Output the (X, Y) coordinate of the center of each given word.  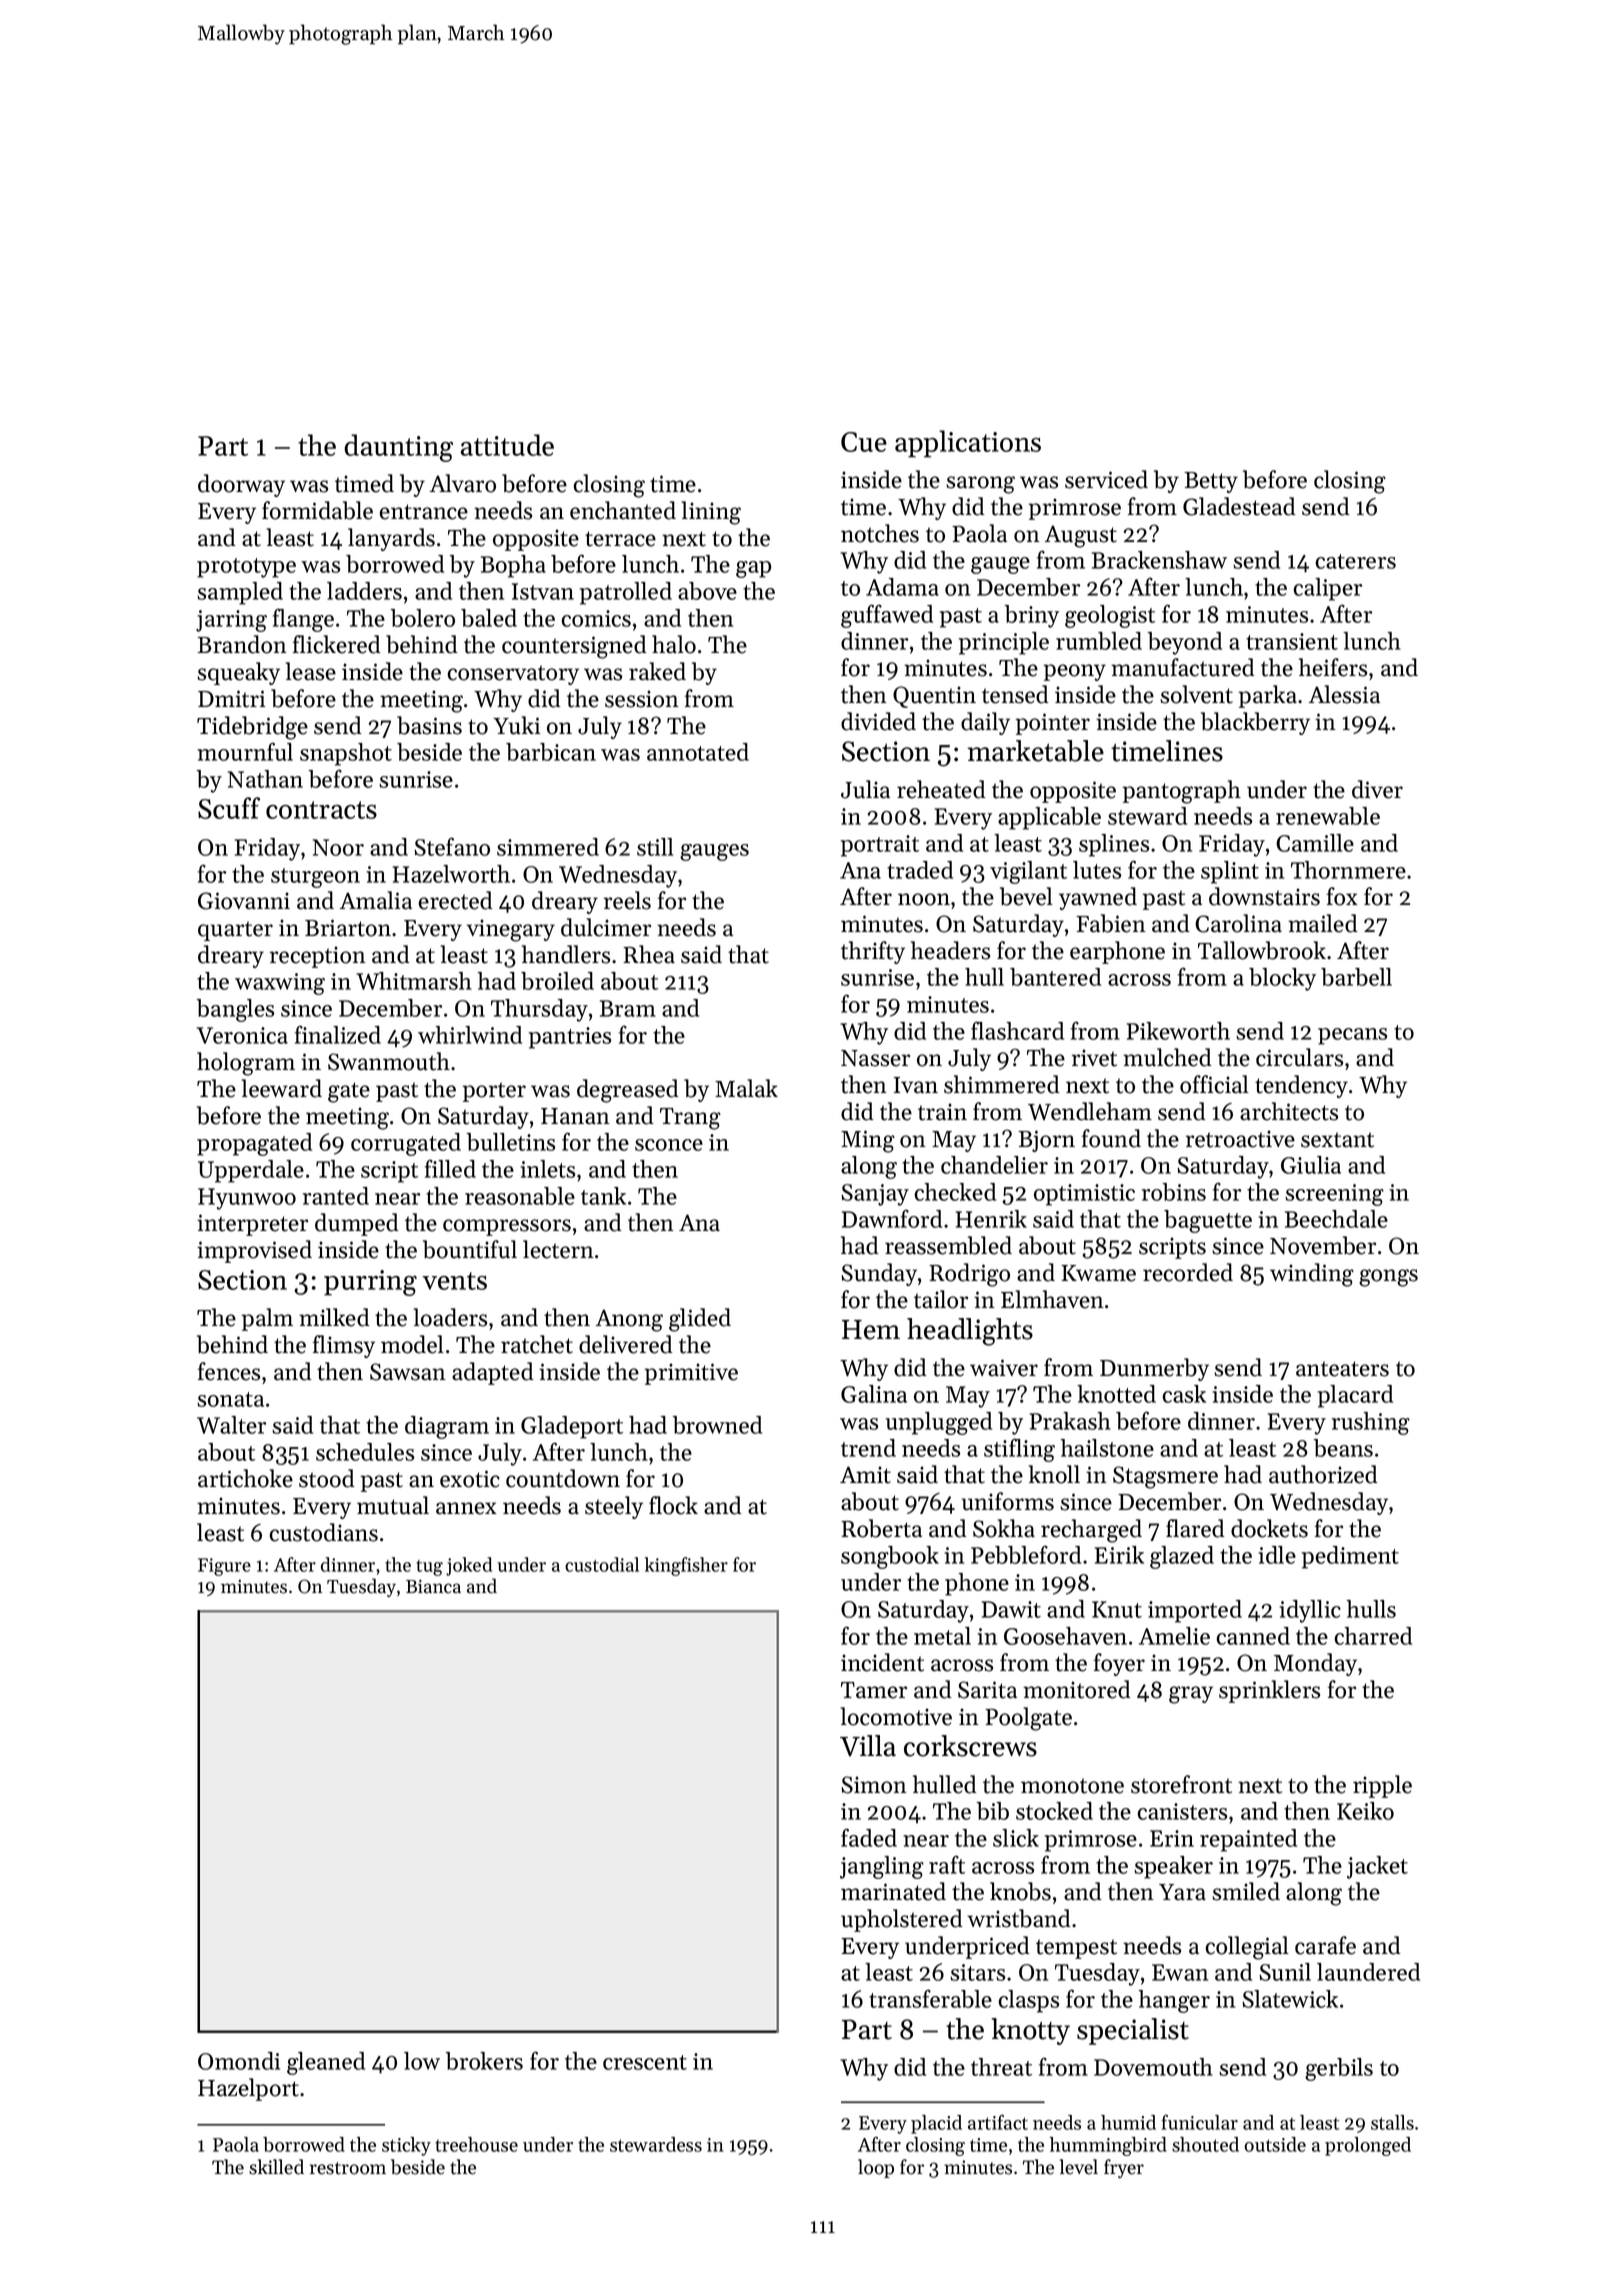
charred (1373, 1636)
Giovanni (244, 901)
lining (711, 513)
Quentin (934, 697)
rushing (1371, 1423)
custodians (324, 1532)
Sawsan (408, 1372)
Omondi (239, 2061)
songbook (890, 1557)
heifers (1333, 667)
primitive (691, 1374)
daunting (398, 448)
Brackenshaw (1159, 560)
